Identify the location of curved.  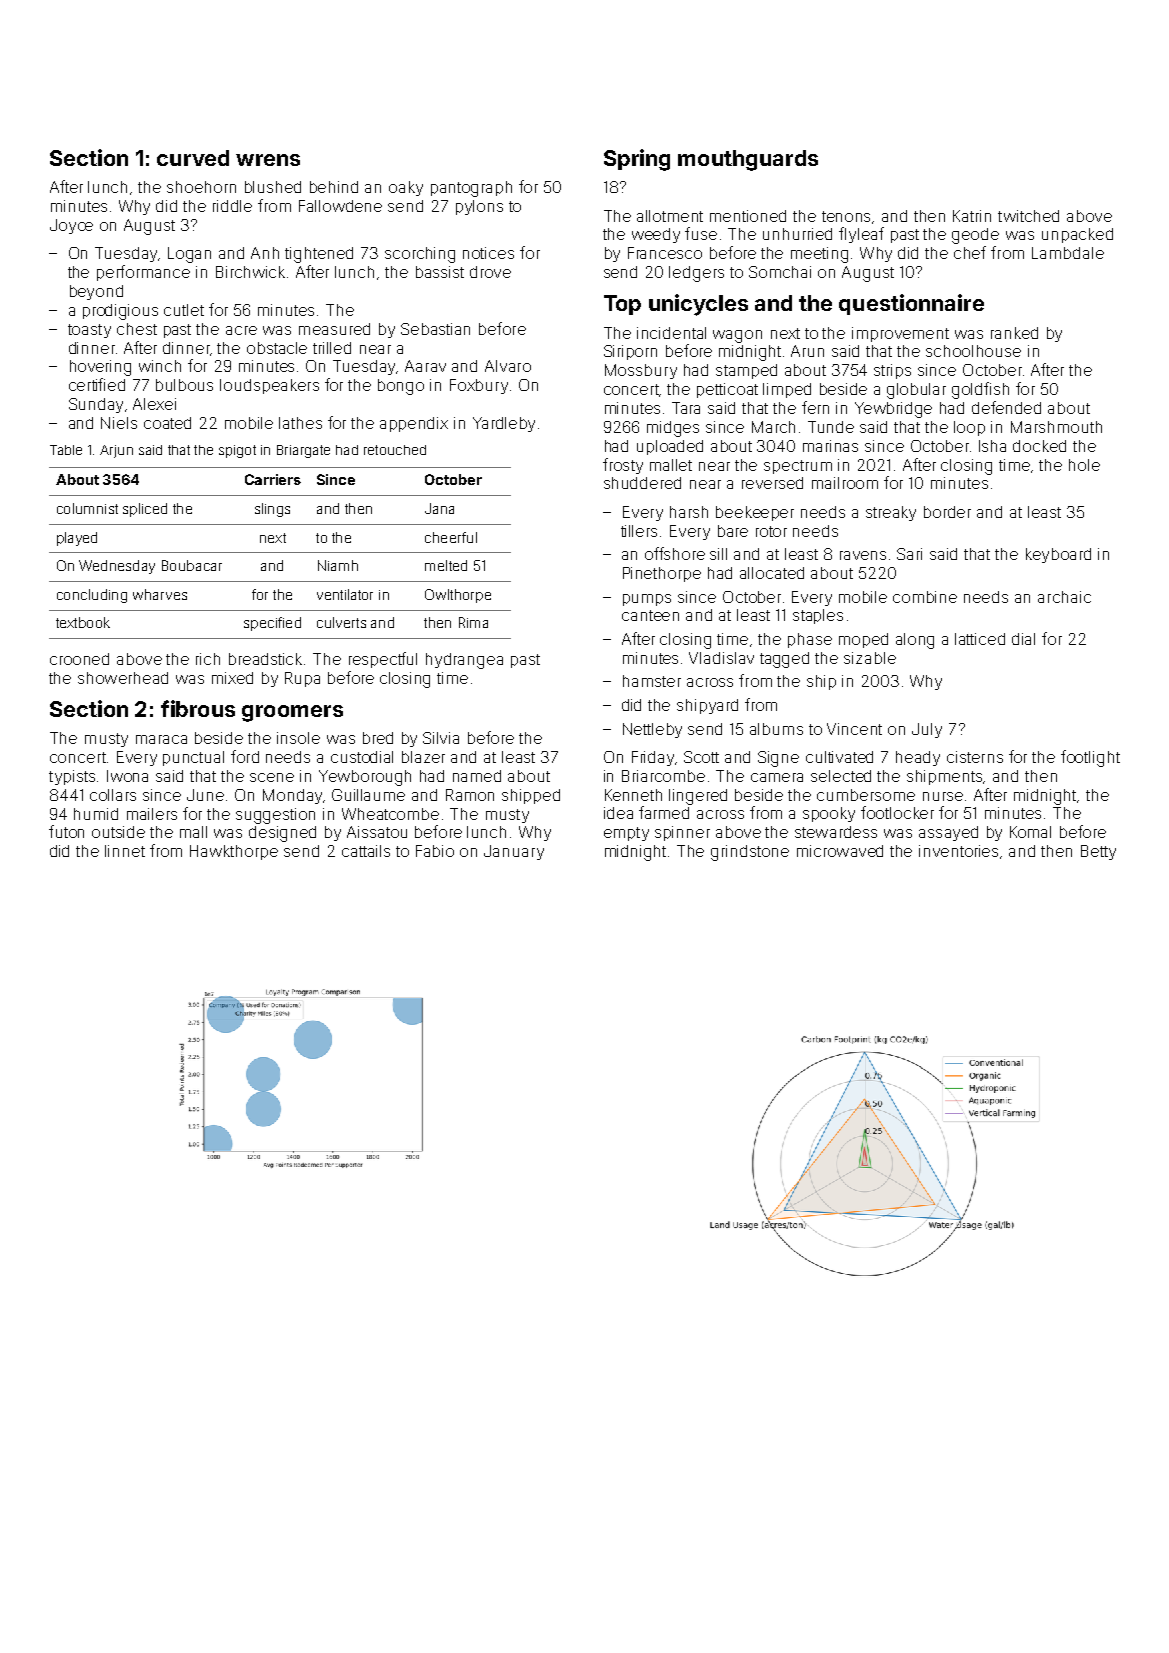
(193, 158).
